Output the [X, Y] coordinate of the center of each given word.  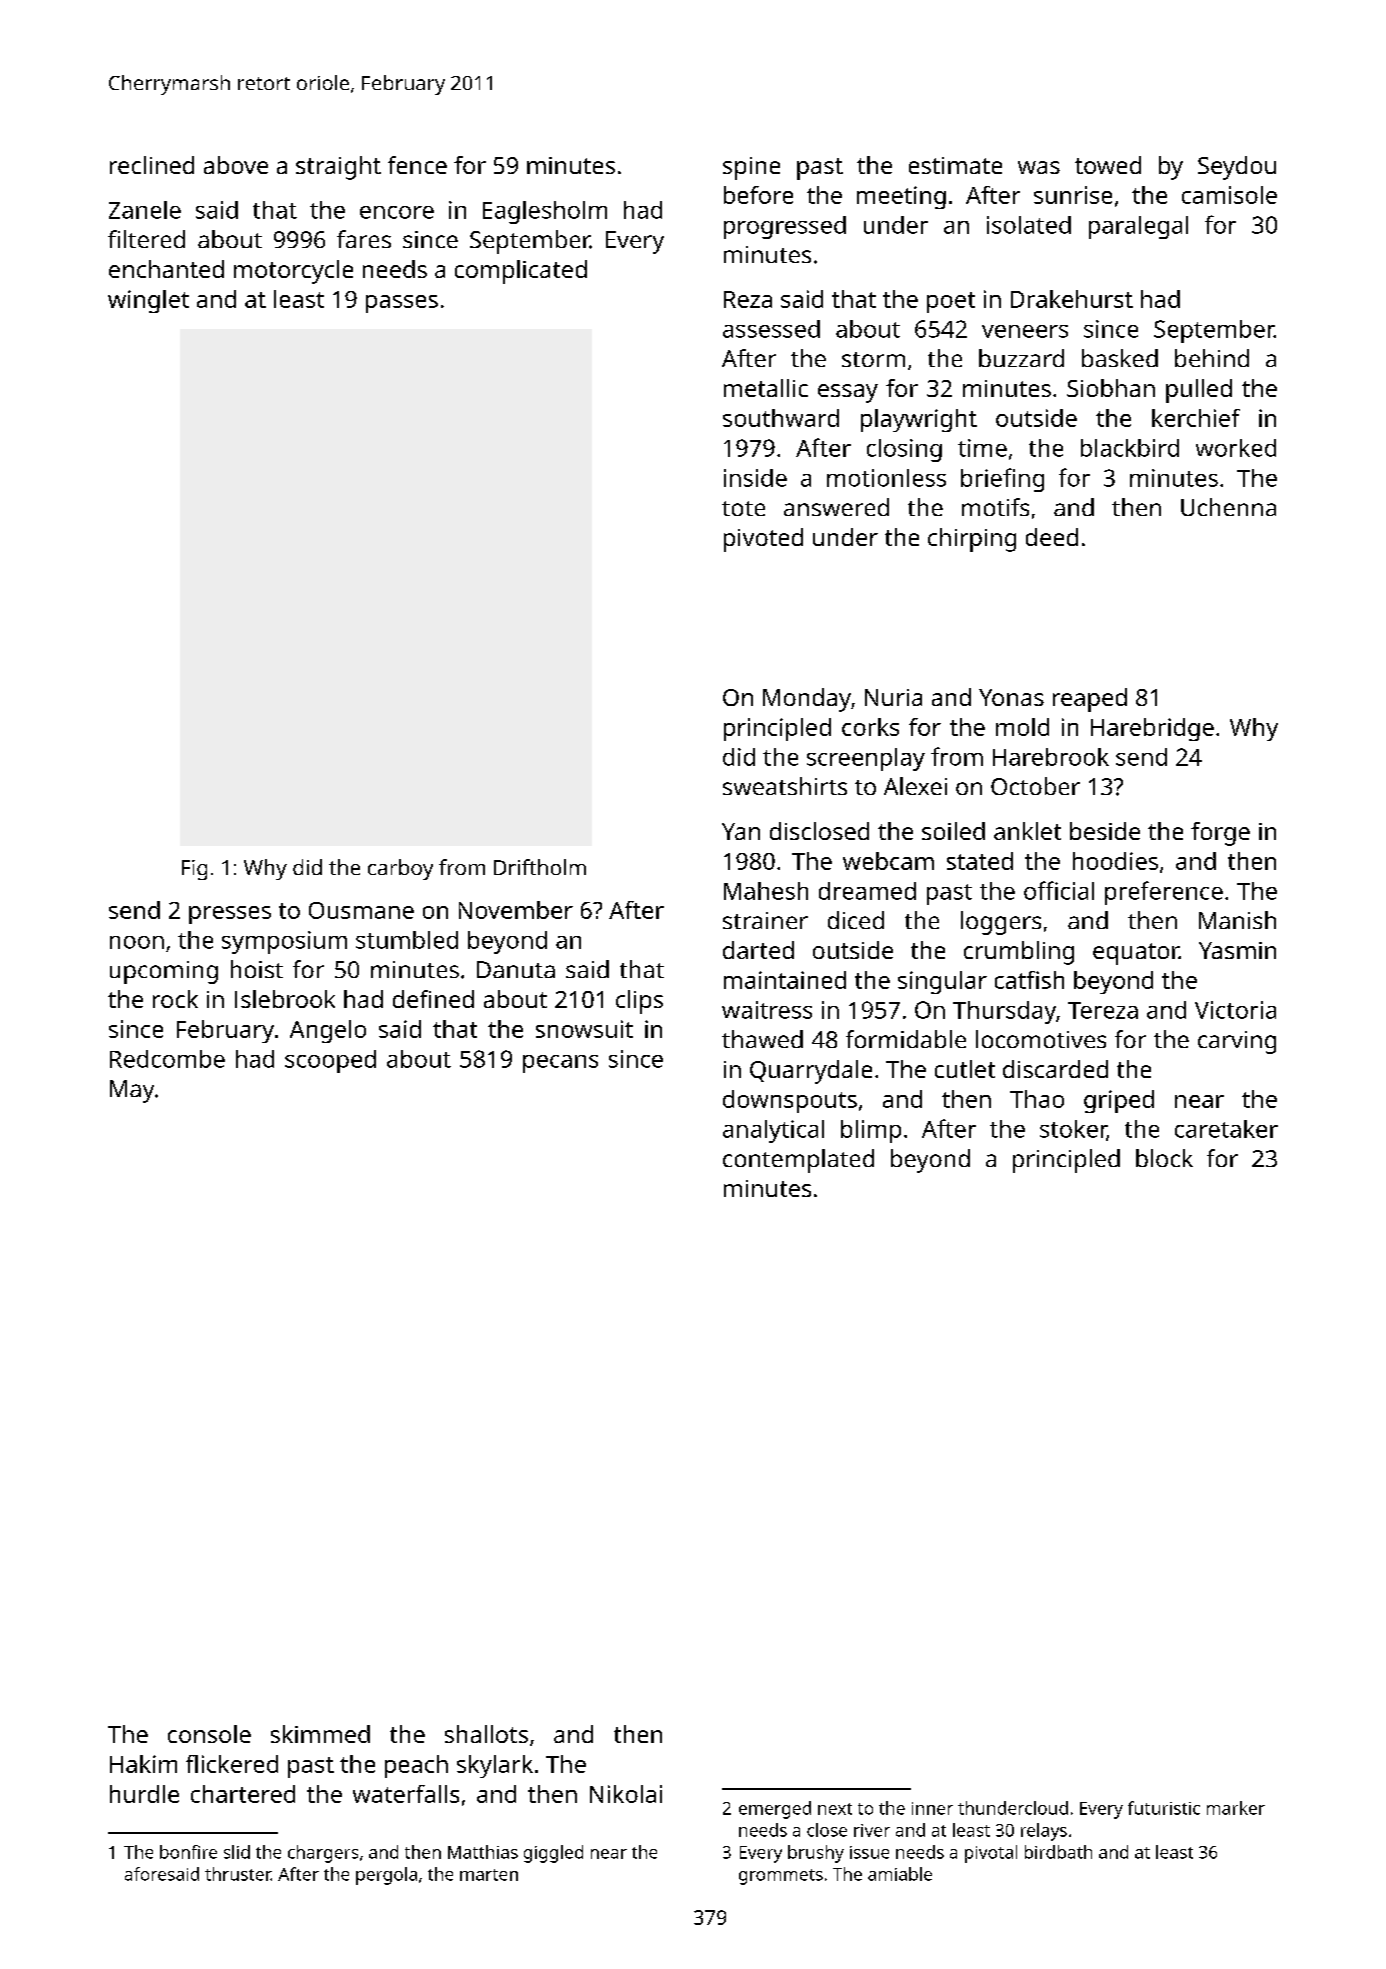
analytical [773, 1131]
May [132, 1091]
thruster [238, 1874]
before [758, 195]
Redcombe [167, 1059]
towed [1108, 165]
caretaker [1226, 1129]
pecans [560, 1064]
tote [743, 508]
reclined [152, 165]
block [1164, 1158]
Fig [194, 870]
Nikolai [626, 1794]
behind [1212, 358]
